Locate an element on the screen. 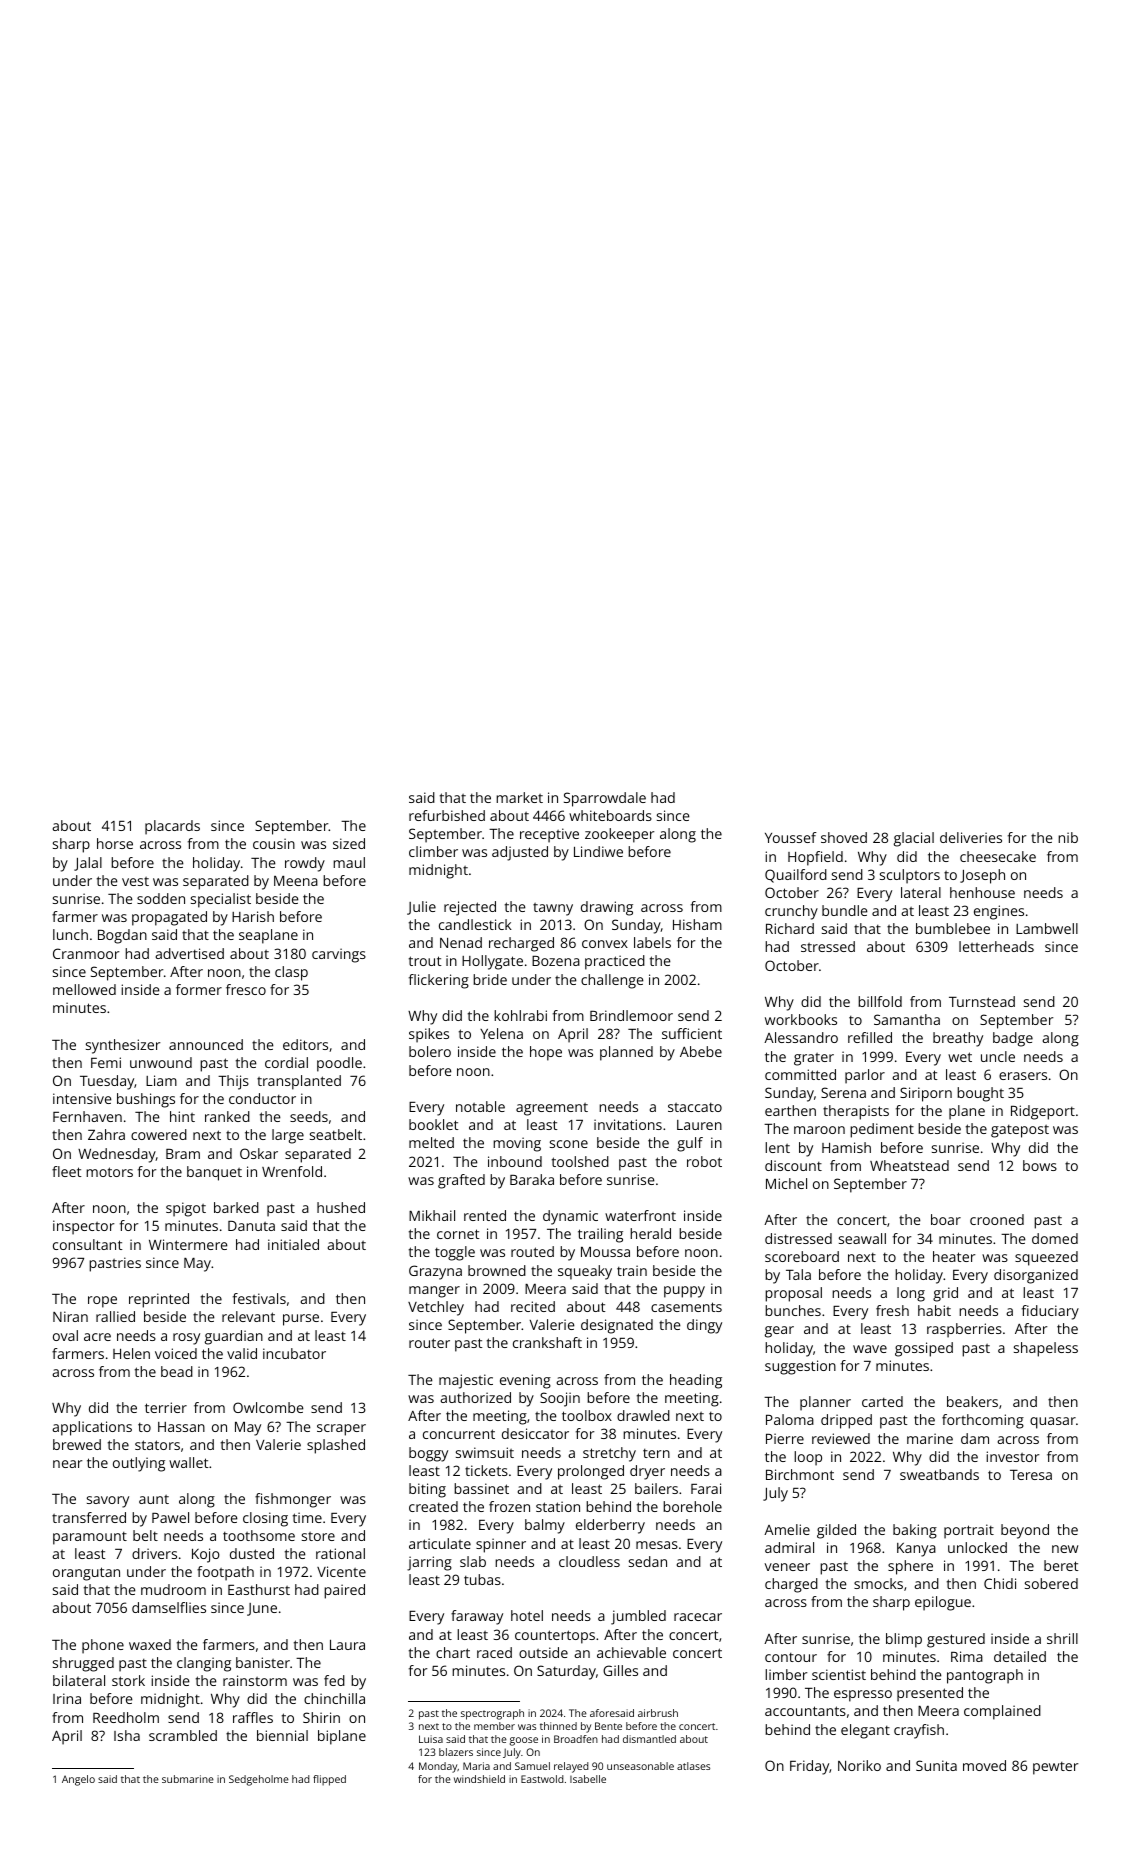 Image resolution: width=1131 pixels, height=1863 pixels. Youssef is located at coordinates (791, 837).
